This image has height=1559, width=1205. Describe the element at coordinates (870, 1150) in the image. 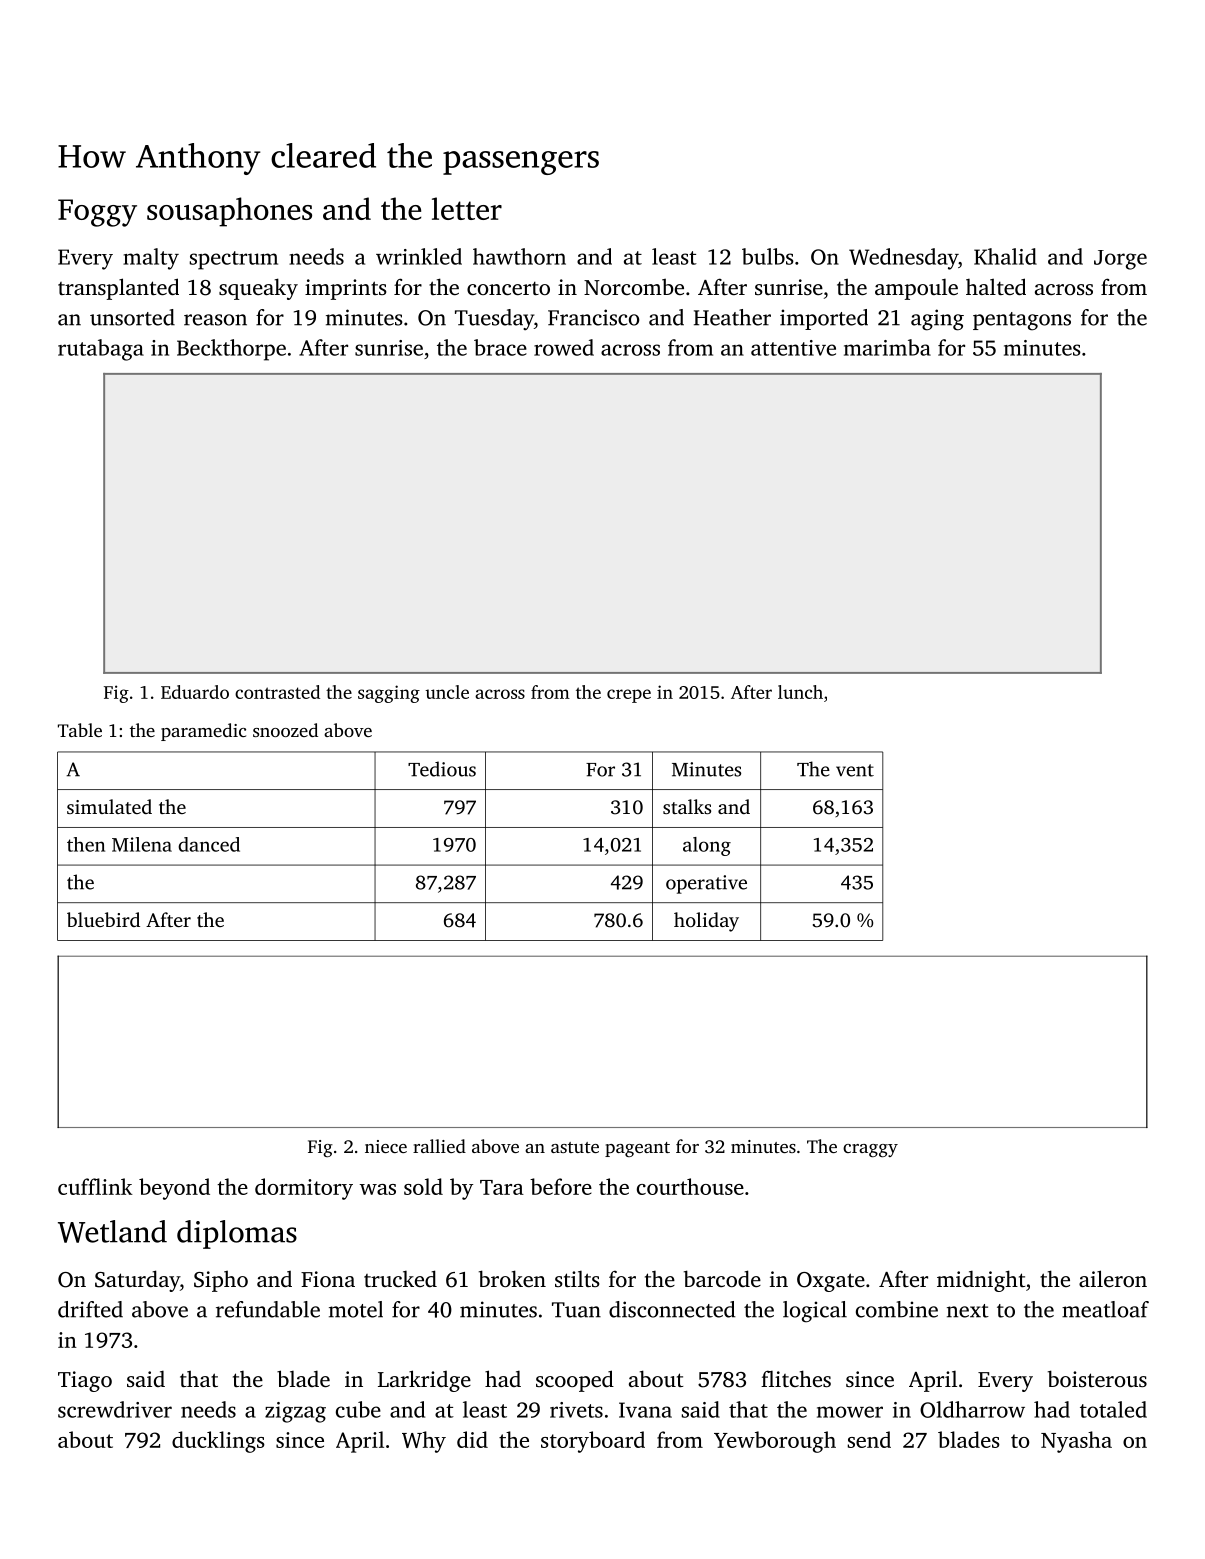

I see `craggy` at that location.
